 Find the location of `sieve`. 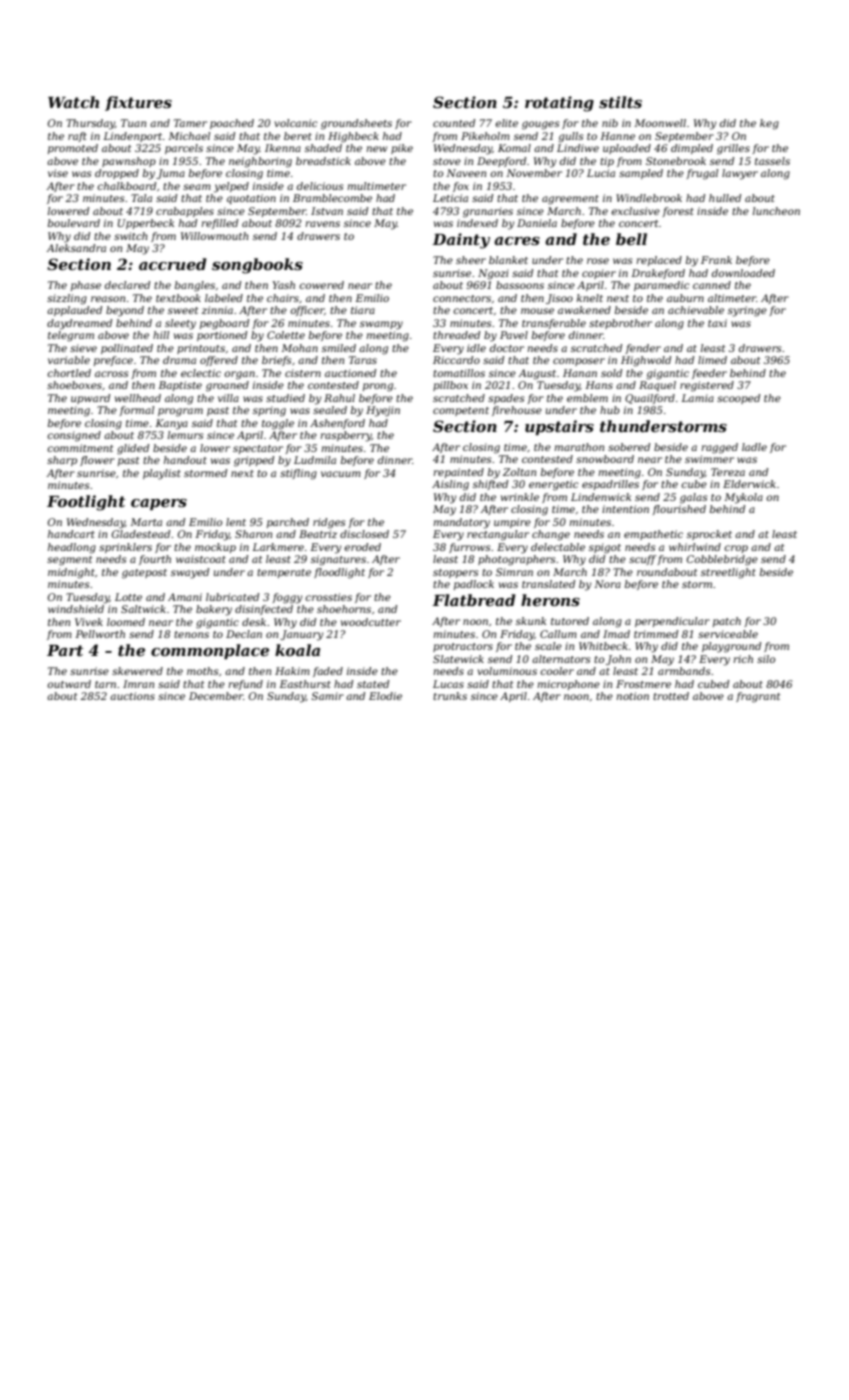

sieve is located at coordinates (83, 348).
